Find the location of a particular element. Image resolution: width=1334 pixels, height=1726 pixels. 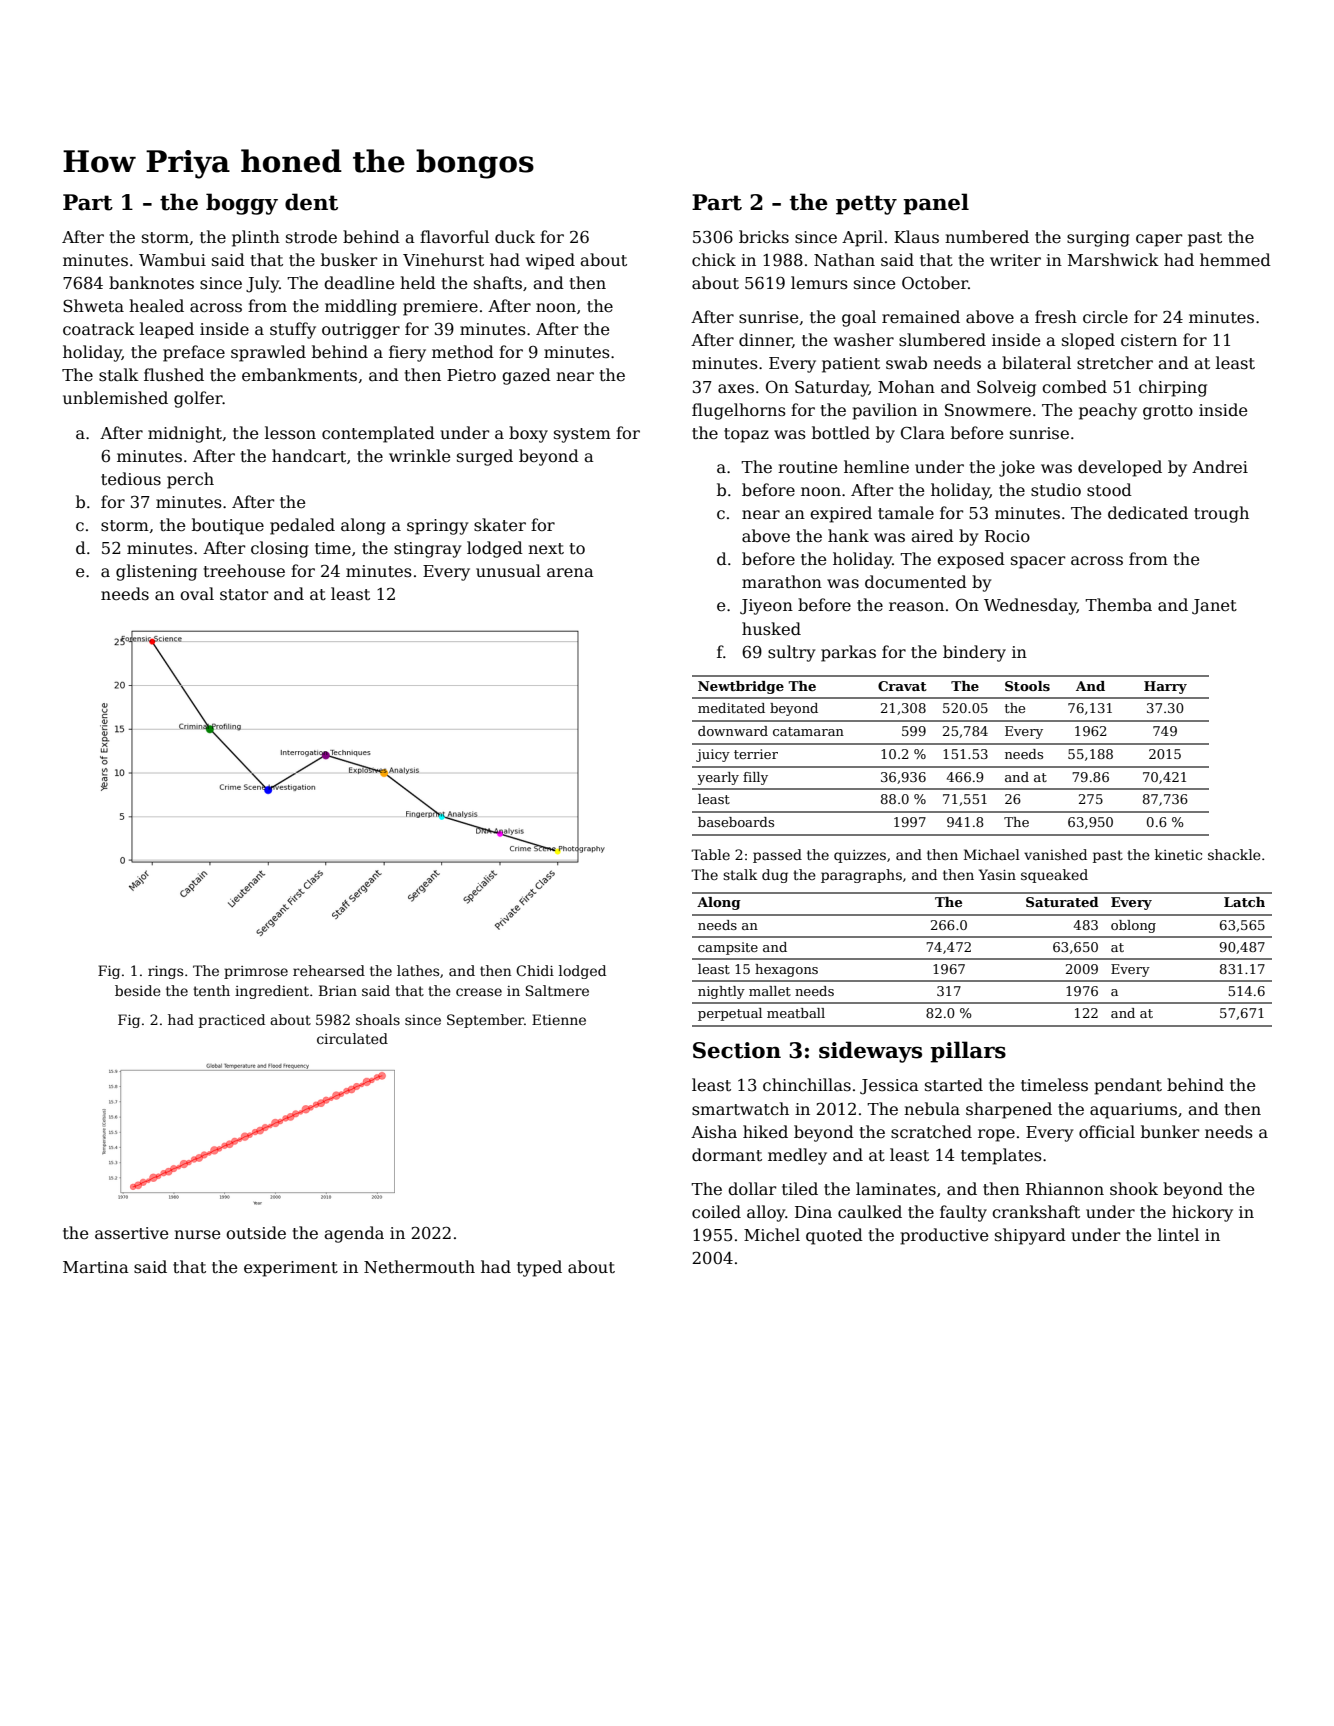

Harry is located at coordinates (1165, 687).
